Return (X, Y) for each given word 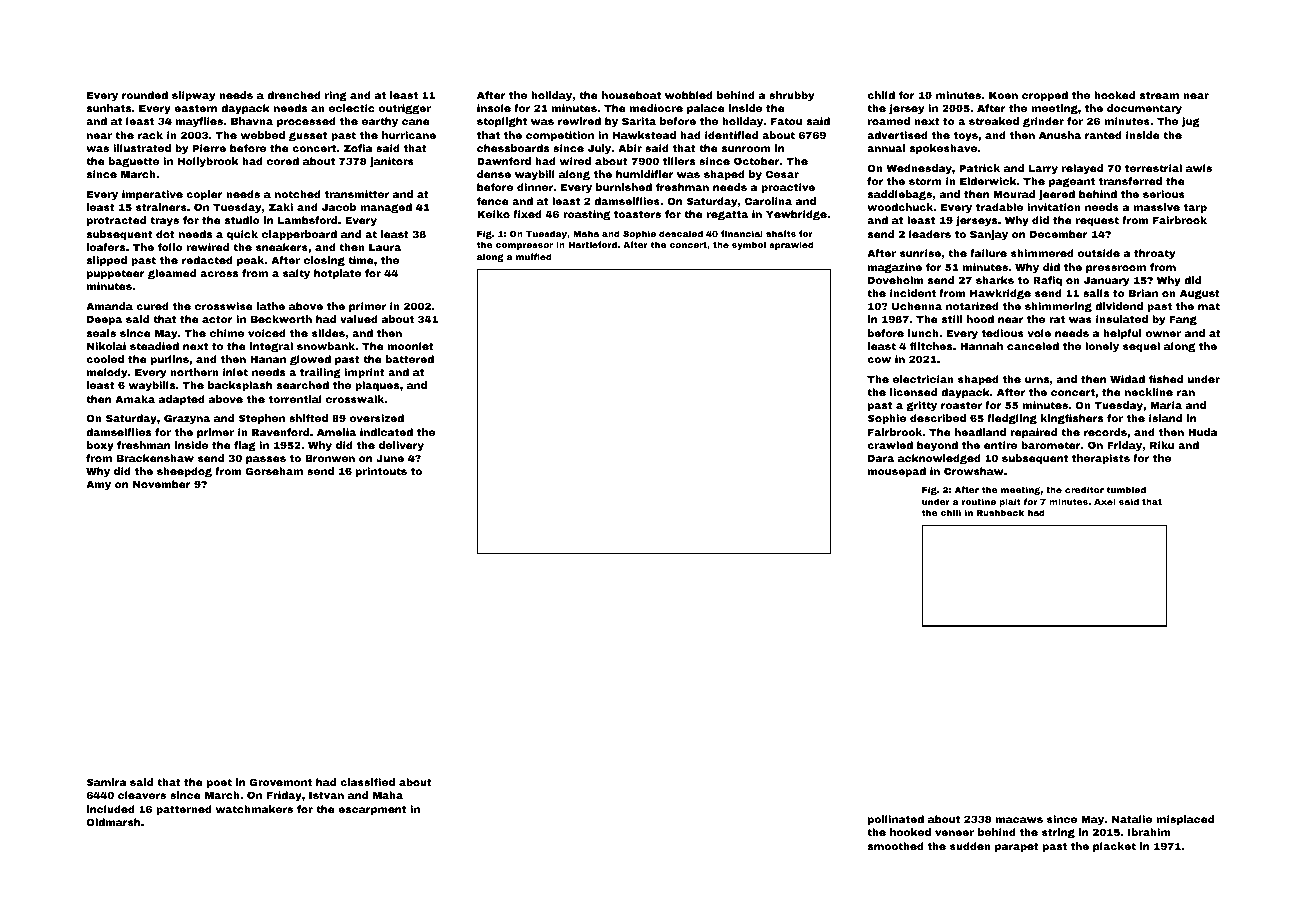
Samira (107, 782)
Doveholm (895, 280)
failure (988, 253)
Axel (1105, 501)
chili (951, 512)
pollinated (896, 820)
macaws (1019, 820)
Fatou (786, 121)
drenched (294, 95)
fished (1166, 379)
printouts (381, 472)
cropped (1045, 96)
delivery (401, 446)
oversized (377, 418)
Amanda (109, 306)
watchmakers (254, 809)
